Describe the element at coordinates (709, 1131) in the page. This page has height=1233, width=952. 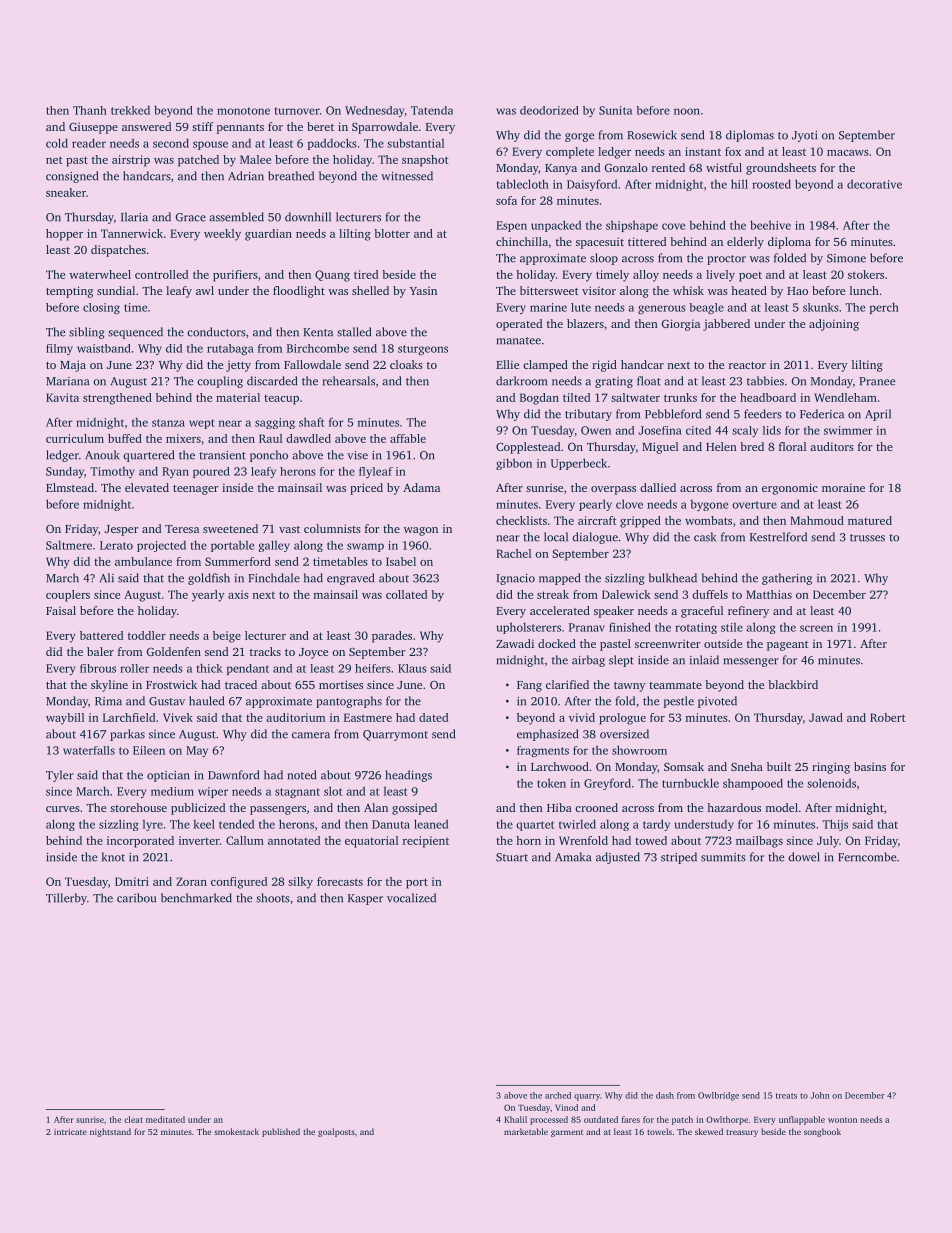
I see `skewed` at that location.
